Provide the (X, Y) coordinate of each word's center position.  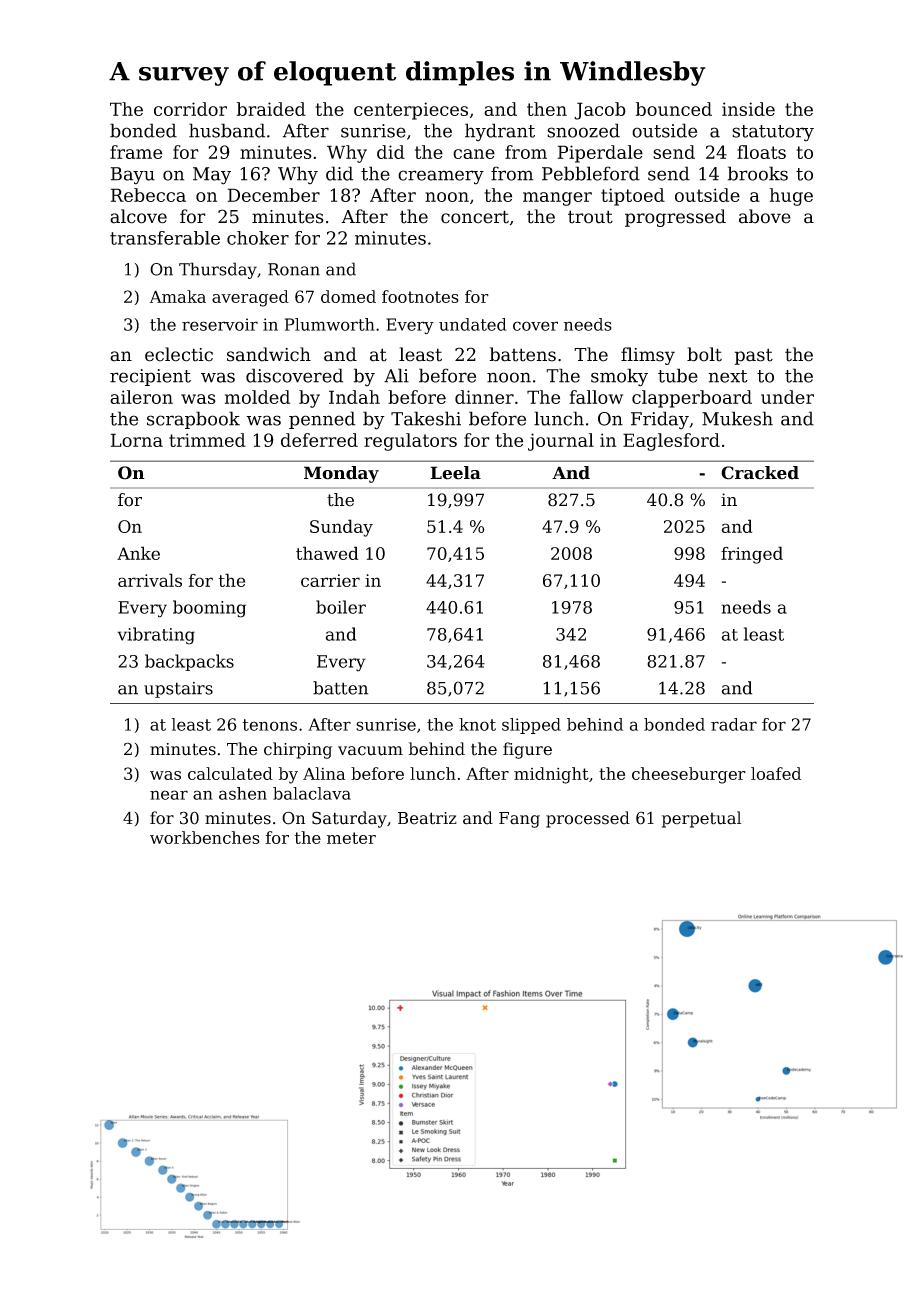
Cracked (760, 473)
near (169, 795)
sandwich (269, 354)
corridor (190, 109)
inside (748, 109)
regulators (410, 442)
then (547, 109)
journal (561, 442)
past (754, 356)
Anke (138, 553)
